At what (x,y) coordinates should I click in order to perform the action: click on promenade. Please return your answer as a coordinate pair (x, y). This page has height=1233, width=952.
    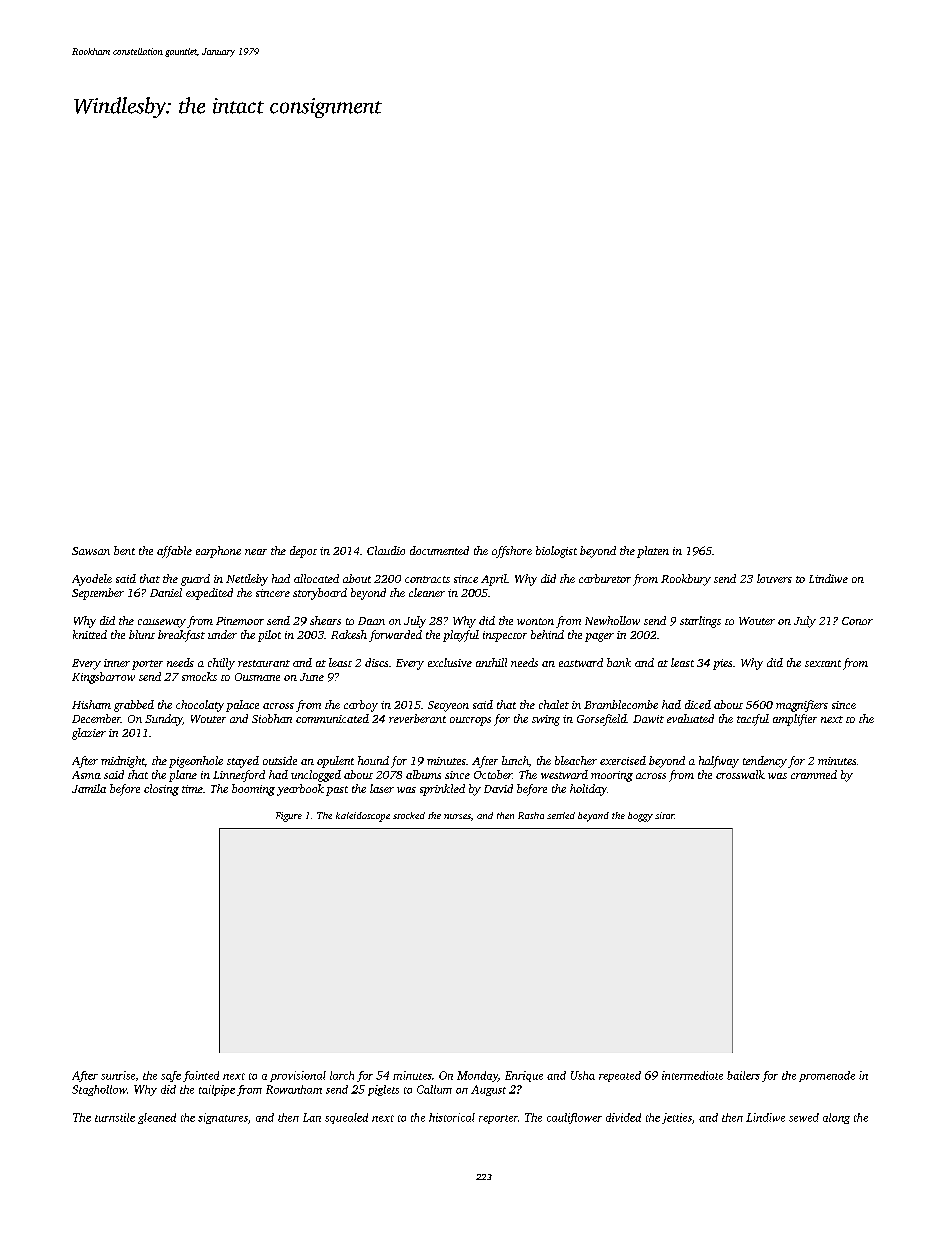
    Looking at the image, I should click on (827, 1076).
